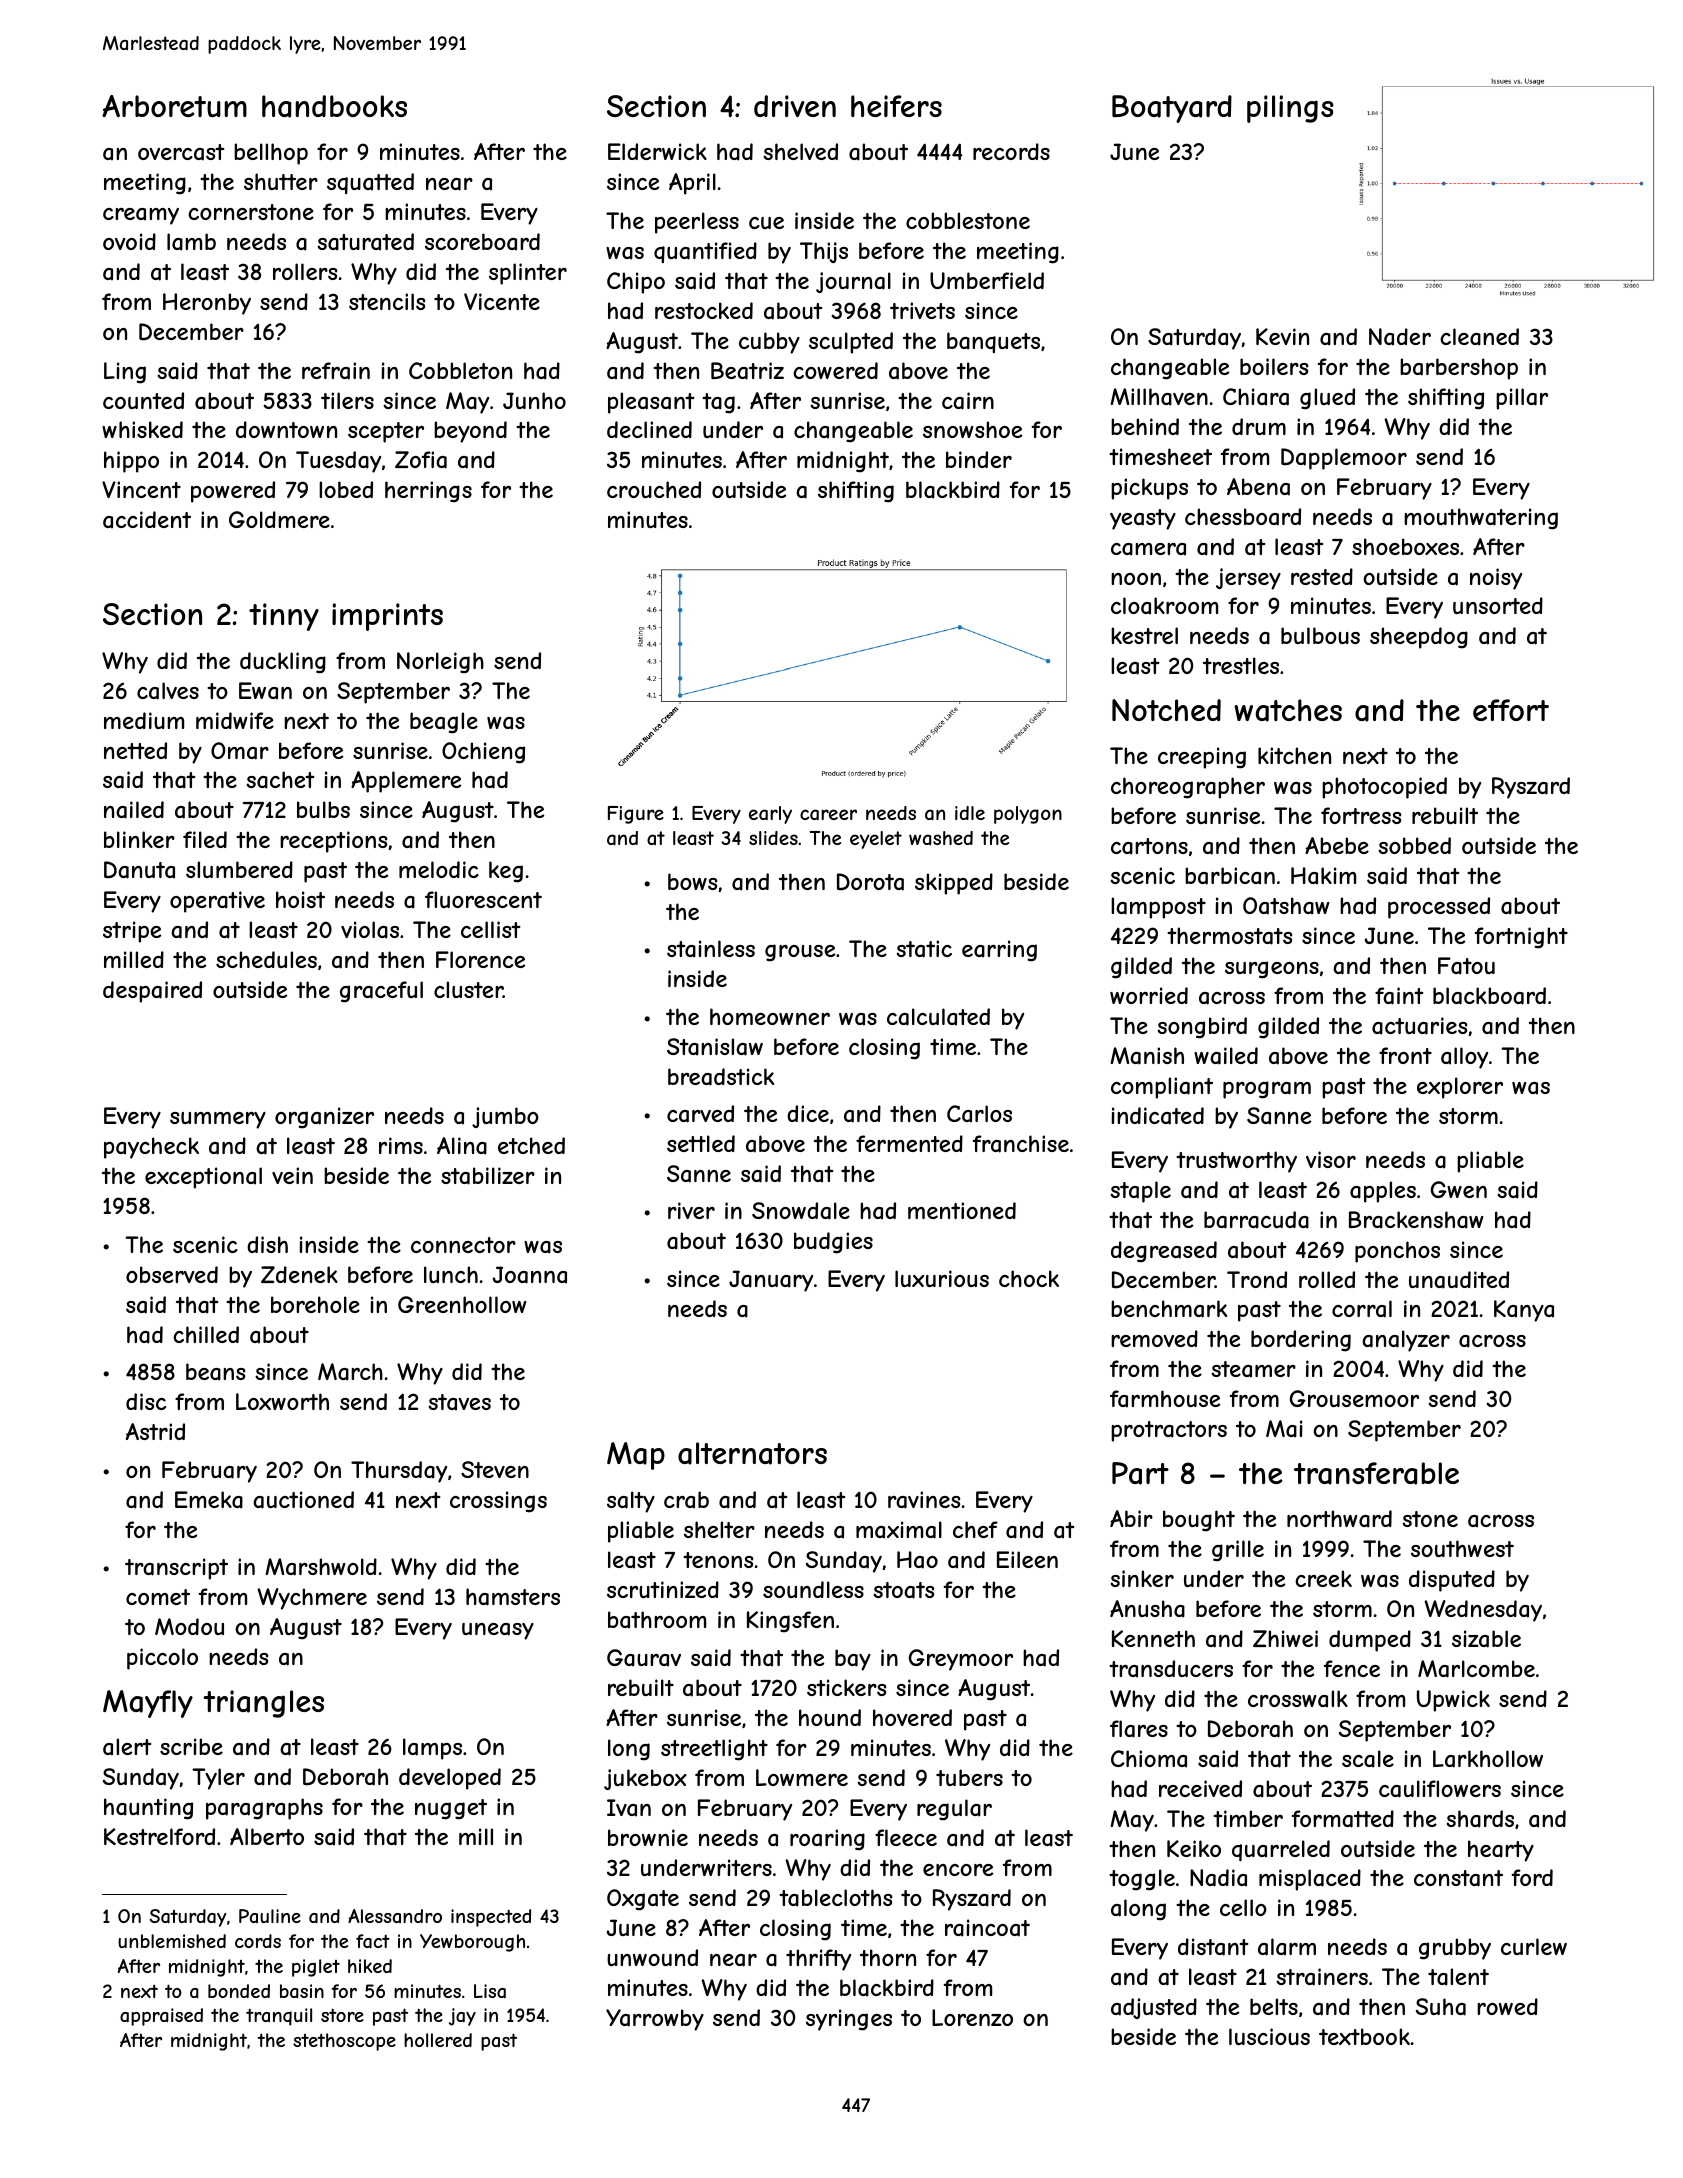  Describe the element at coordinates (271, 154) in the screenshot. I see `bellhop` at that location.
